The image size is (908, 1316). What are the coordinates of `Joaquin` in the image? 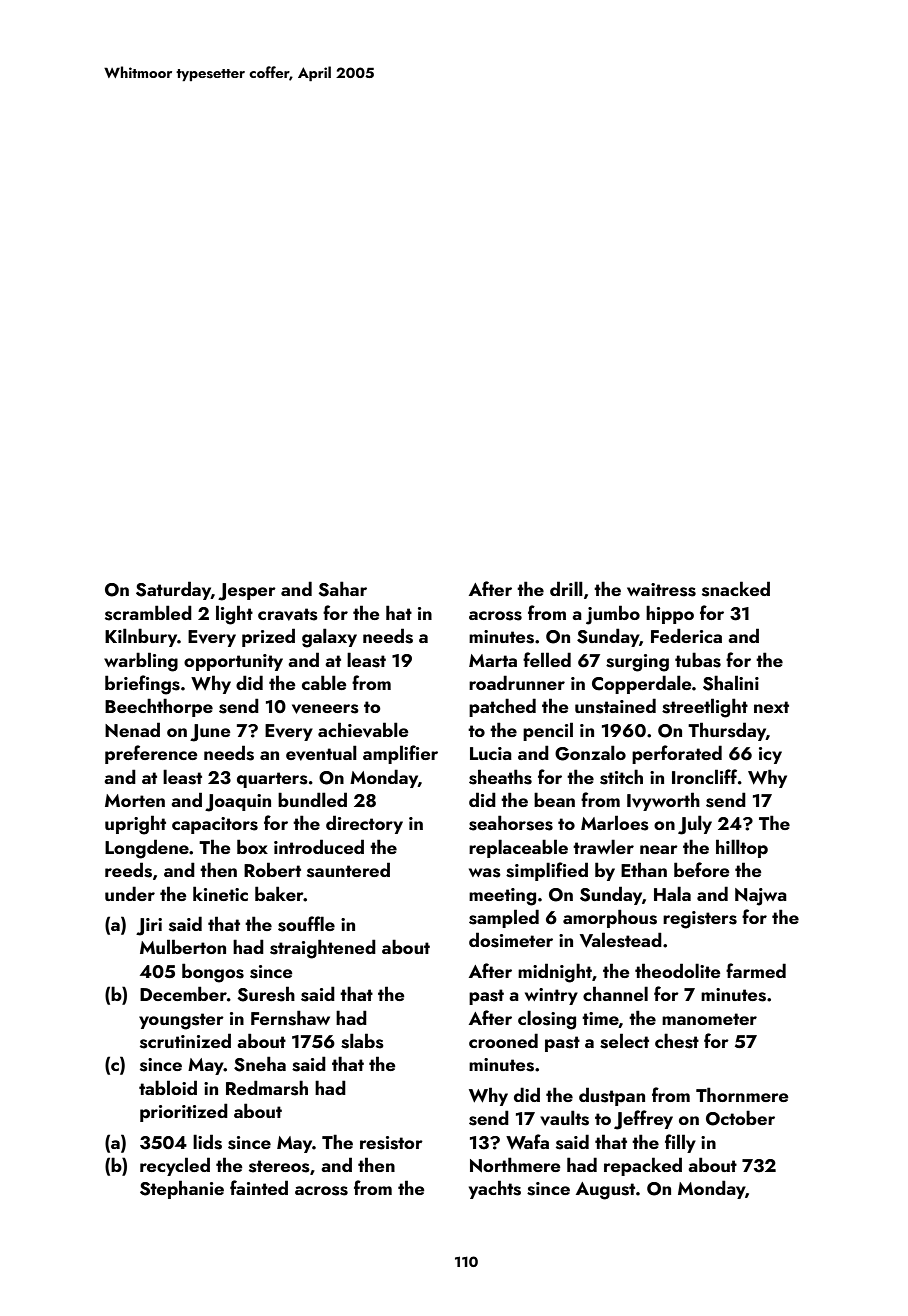 It's located at (238, 803).
